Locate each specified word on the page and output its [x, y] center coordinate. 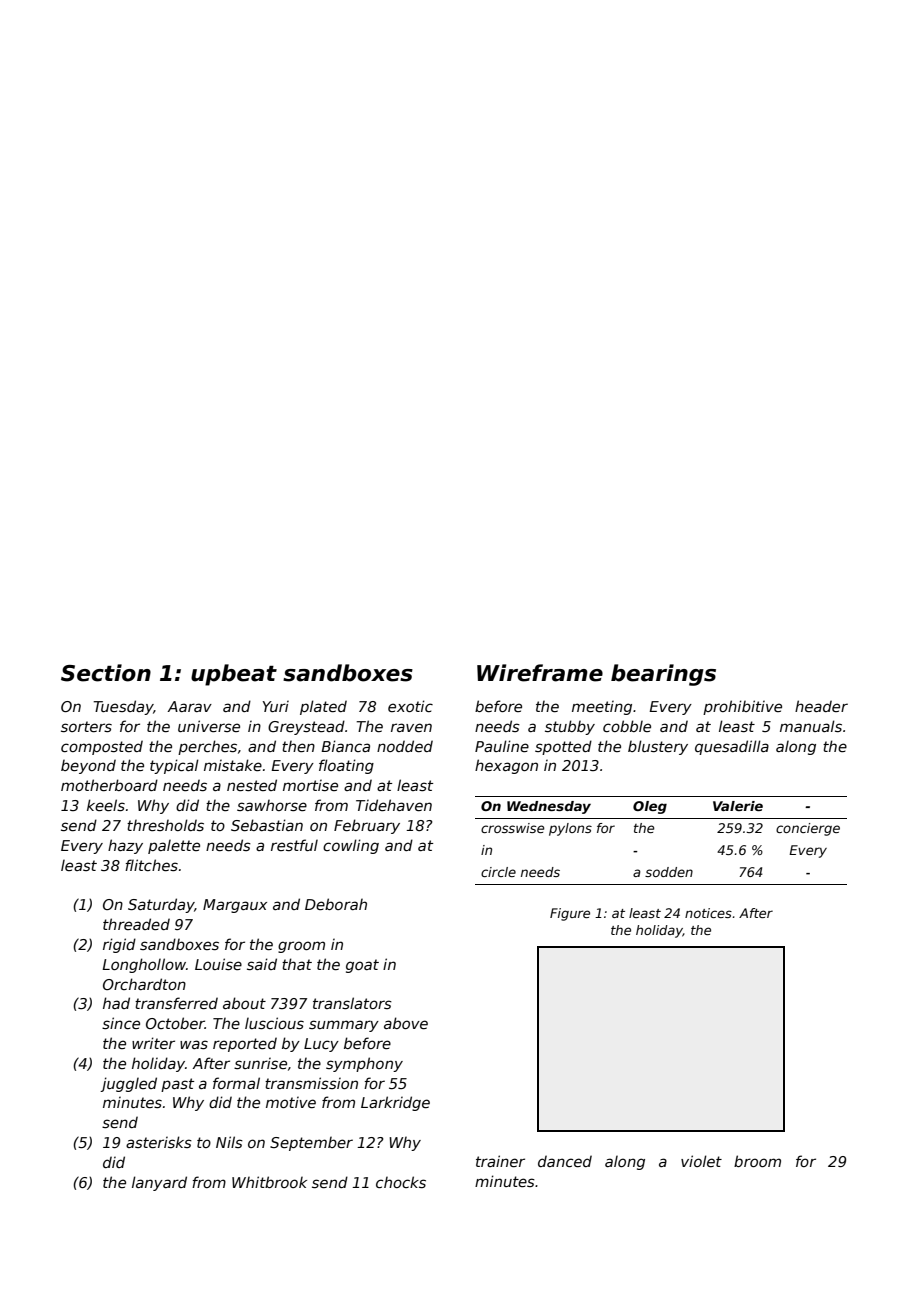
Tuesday [123, 707]
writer [153, 1043]
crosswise [513, 828]
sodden [669, 872]
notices [708, 913]
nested [252, 785]
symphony [364, 1064]
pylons [570, 829]
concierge [808, 829]
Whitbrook [269, 1182]
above [406, 1023]
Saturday [161, 905]
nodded [405, 746]
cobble [627, 726]
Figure [570, 914]
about [244, 1003]
